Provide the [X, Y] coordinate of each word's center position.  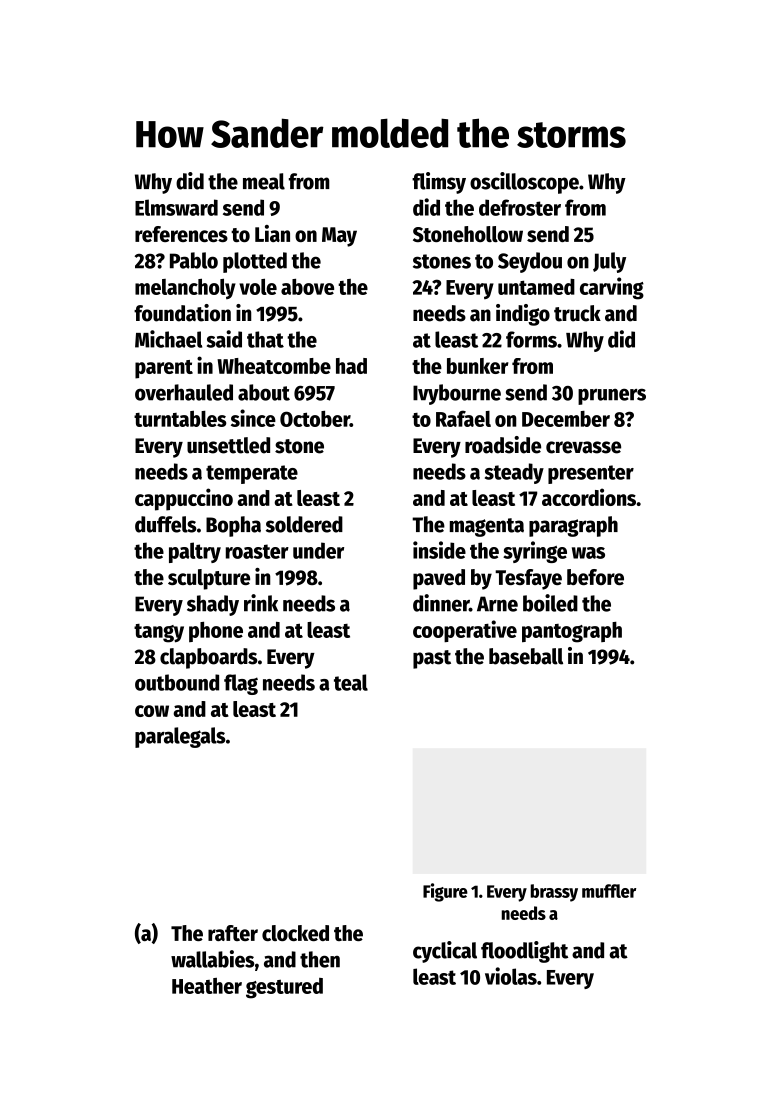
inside [439, 550]
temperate [252, 474]
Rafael [463, 418]
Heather [207, 986]
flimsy [439, 183]
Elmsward [176, 207]
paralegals [180, 737]
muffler [609, 891]
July [609, 262]
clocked [295, 933]
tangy [159, 633]
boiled [550, 603]
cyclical [445, 952]
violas [511, 976]
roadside [503, 445]
